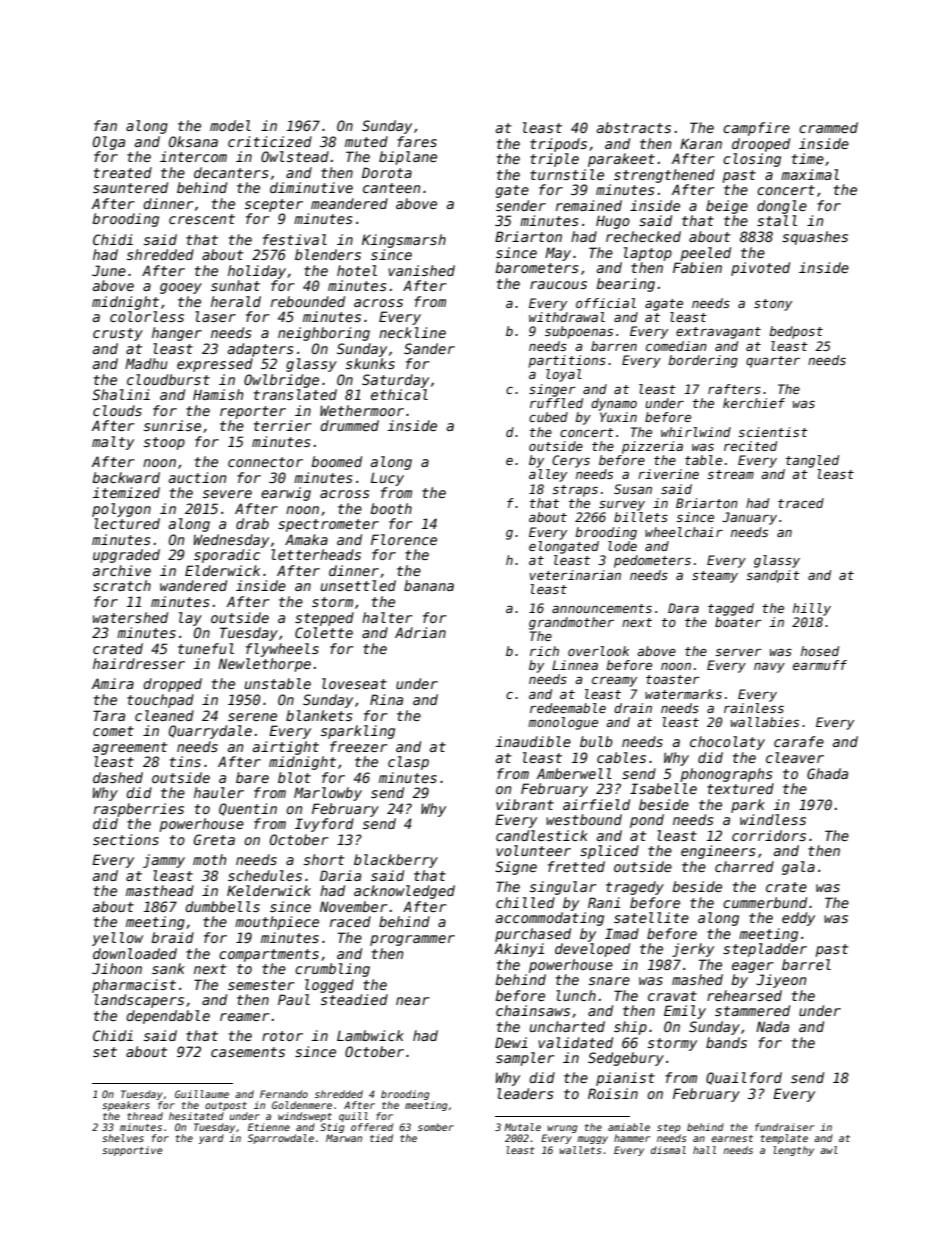  What do you see at coordinates (796, 332) in the image?
I see `bedpost` at bounding box center [796, 332].
